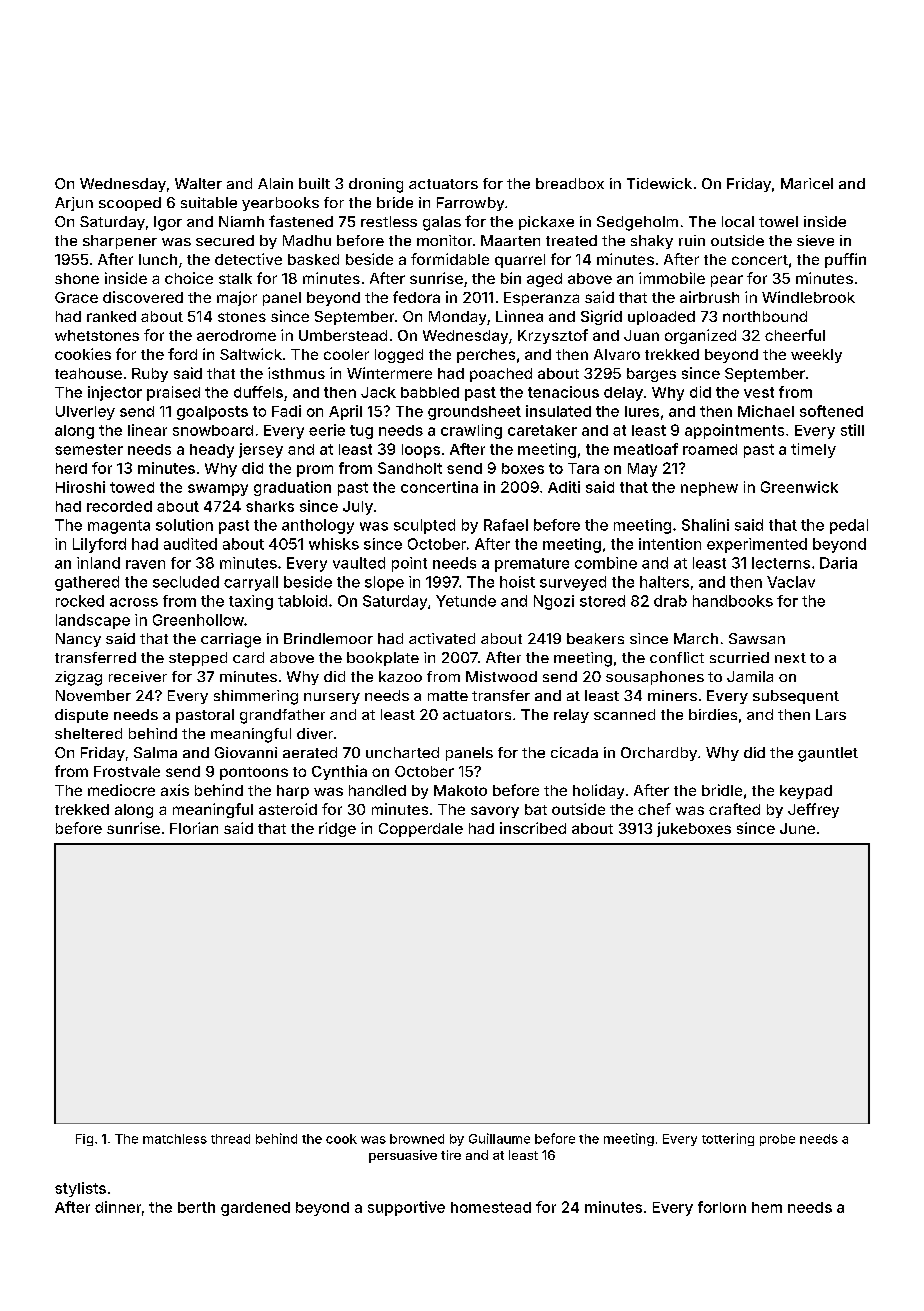 The image size is (924, 1311). Describe the element at coordinates (255, 1209) in the screenshot. I see `gardened` at that location.
